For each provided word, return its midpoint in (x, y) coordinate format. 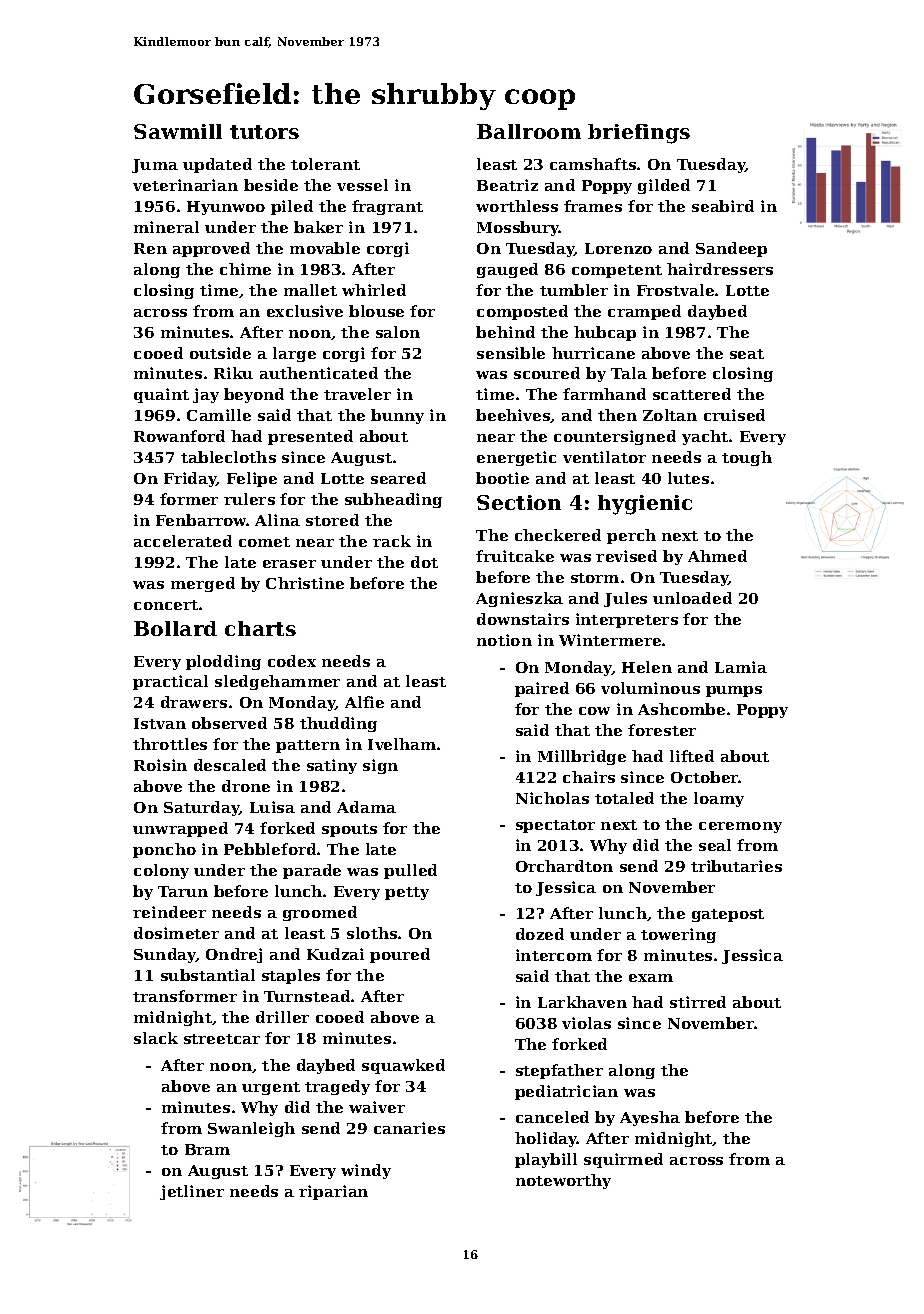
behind (505, 332)
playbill (546, 1160)
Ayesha (650, 1118)
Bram (207, 1149)
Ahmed (717, 556)
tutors (264, 132)
